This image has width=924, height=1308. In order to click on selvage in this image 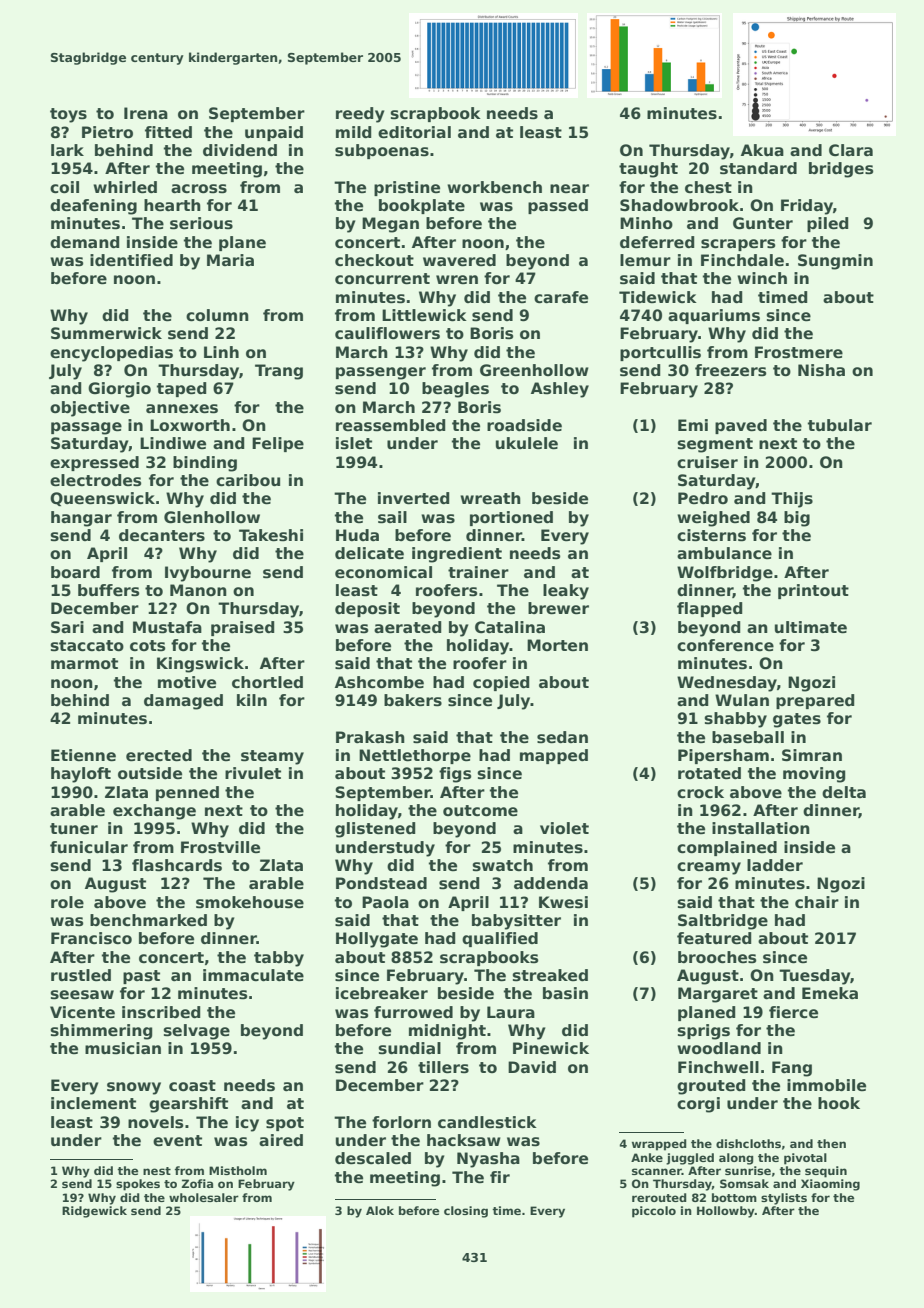, I will do `click(196, 1032)`.
